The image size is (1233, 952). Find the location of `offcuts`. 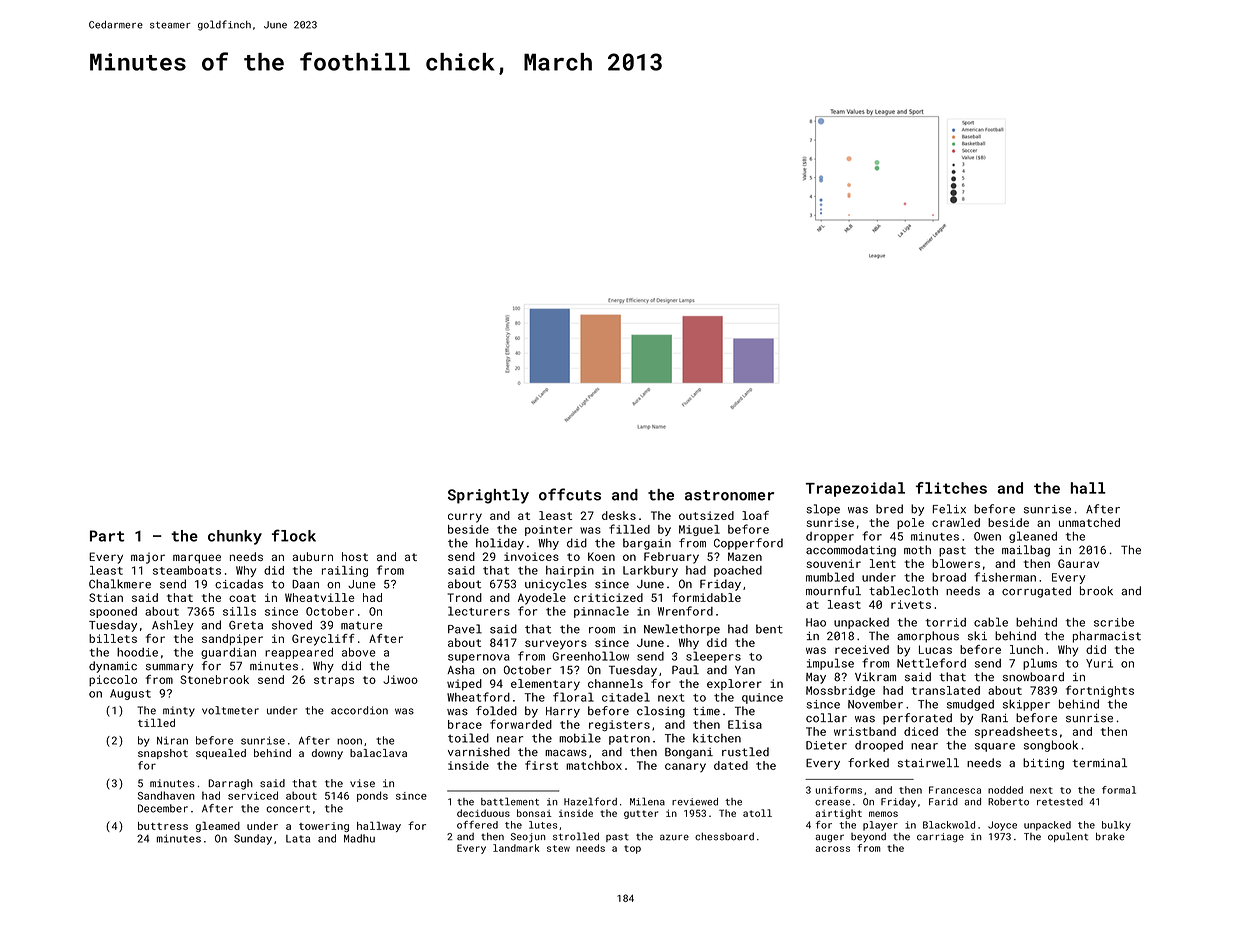

offcuts is located at coordinates (570, 494).
